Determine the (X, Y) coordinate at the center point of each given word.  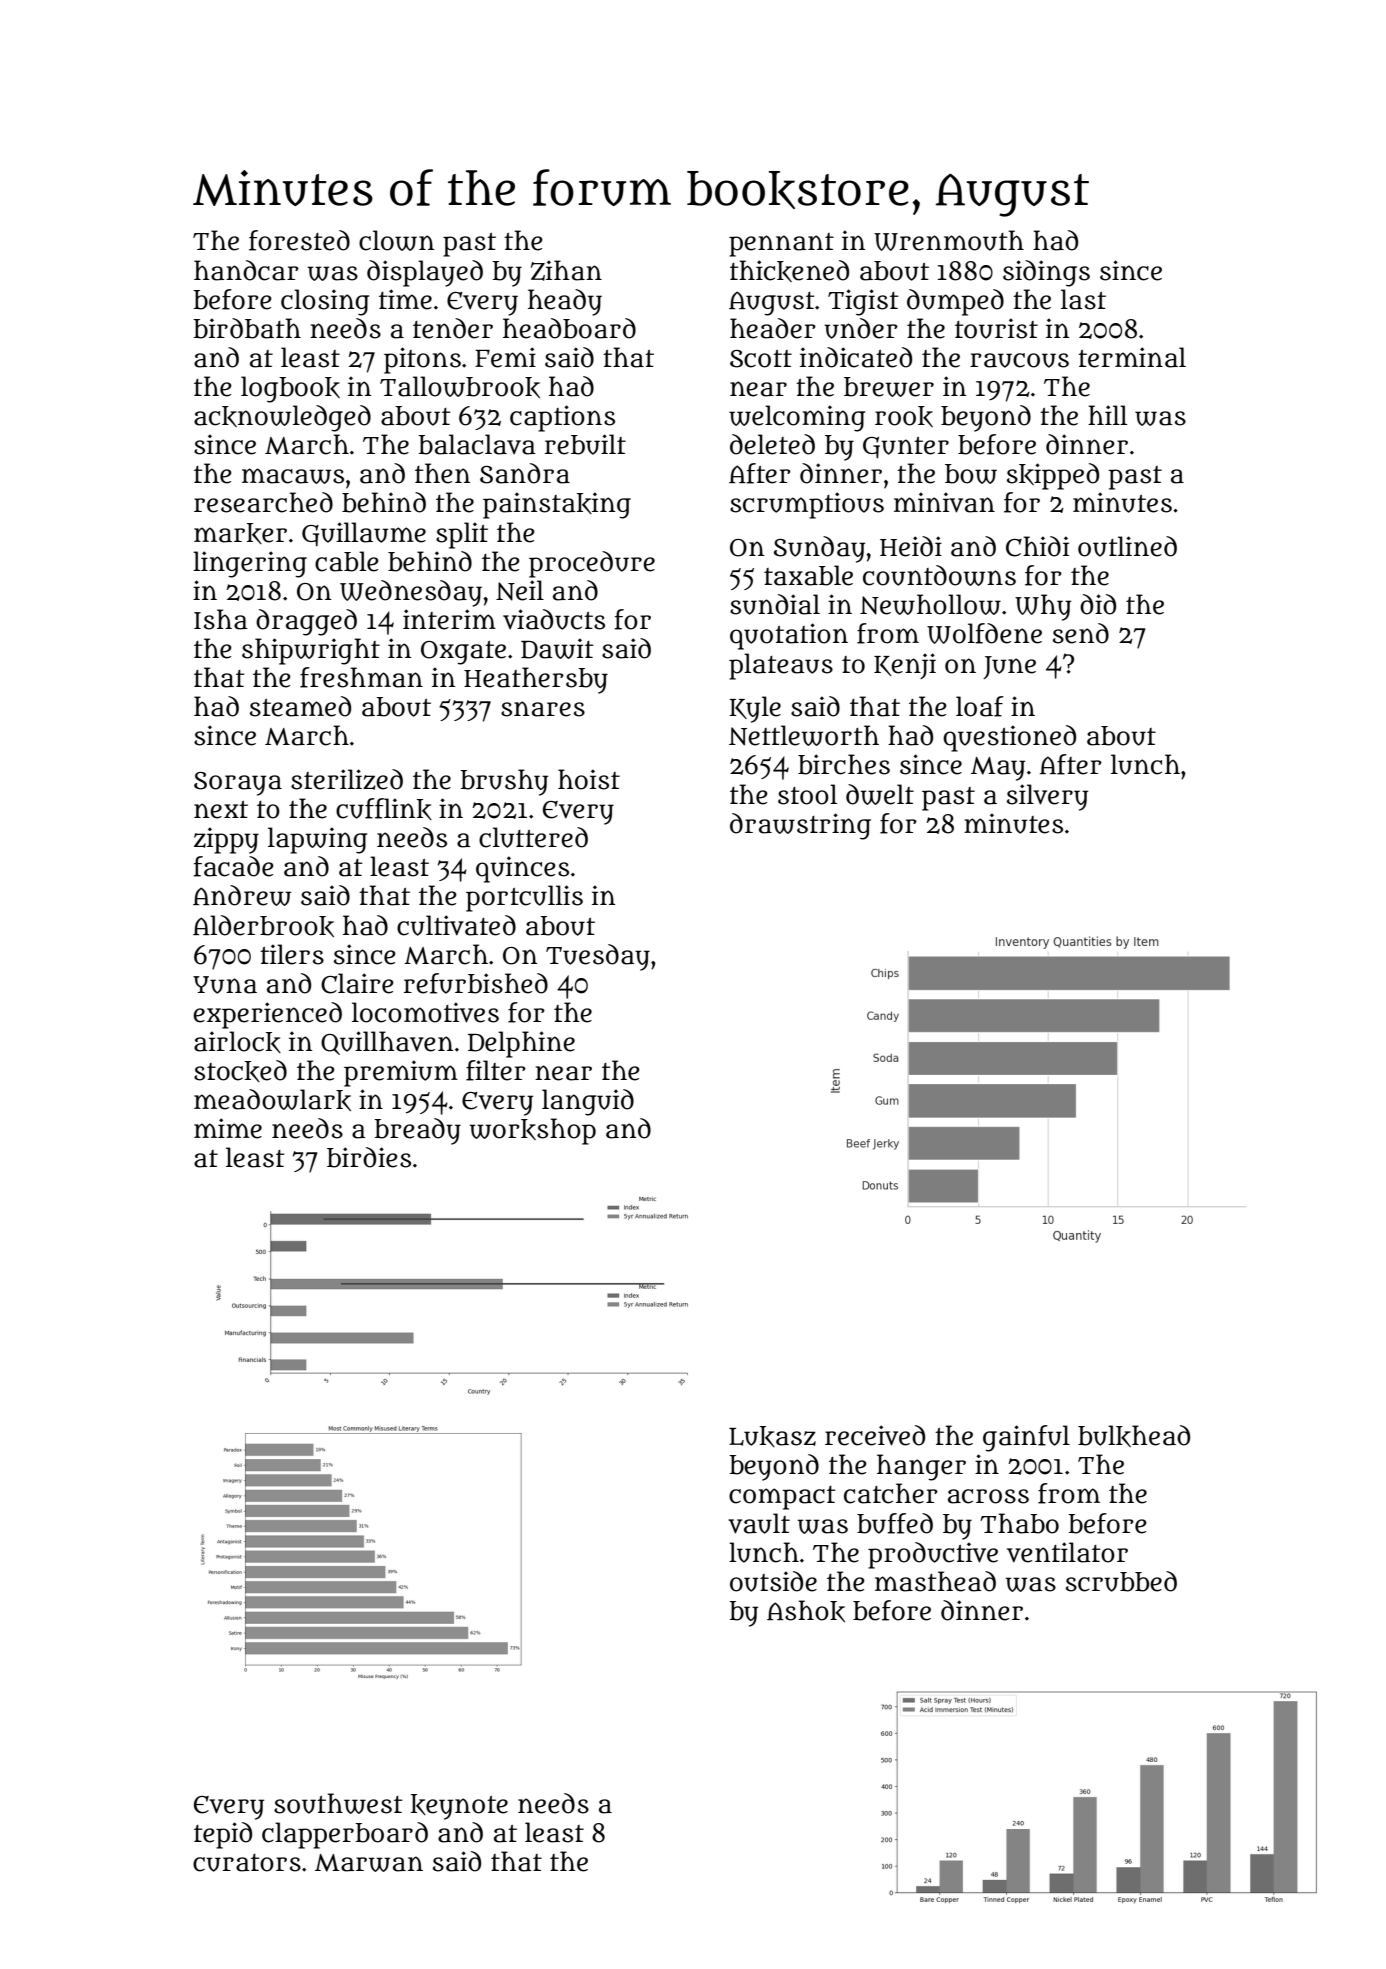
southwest (338, 1803)
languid (588, 1102)
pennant (781, 245)
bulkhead (1134, 1436)
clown (396, 240)
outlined (1127, 546)
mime (228, 1128)
